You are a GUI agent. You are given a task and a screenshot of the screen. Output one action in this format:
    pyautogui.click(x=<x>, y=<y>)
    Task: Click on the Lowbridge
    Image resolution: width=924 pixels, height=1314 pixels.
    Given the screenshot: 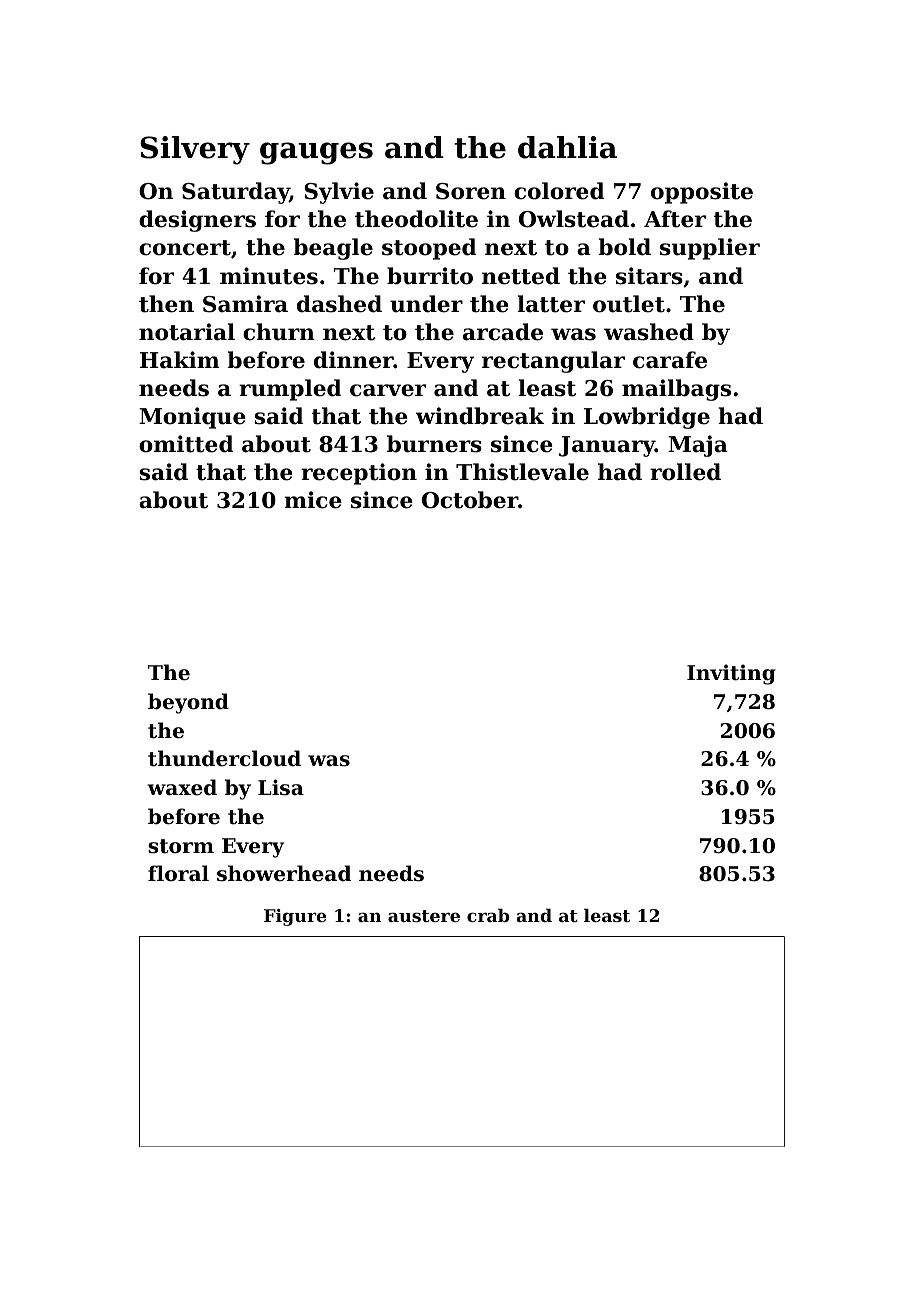 What is the action you would take?
    pyautogui.click(x=647, y=418)
